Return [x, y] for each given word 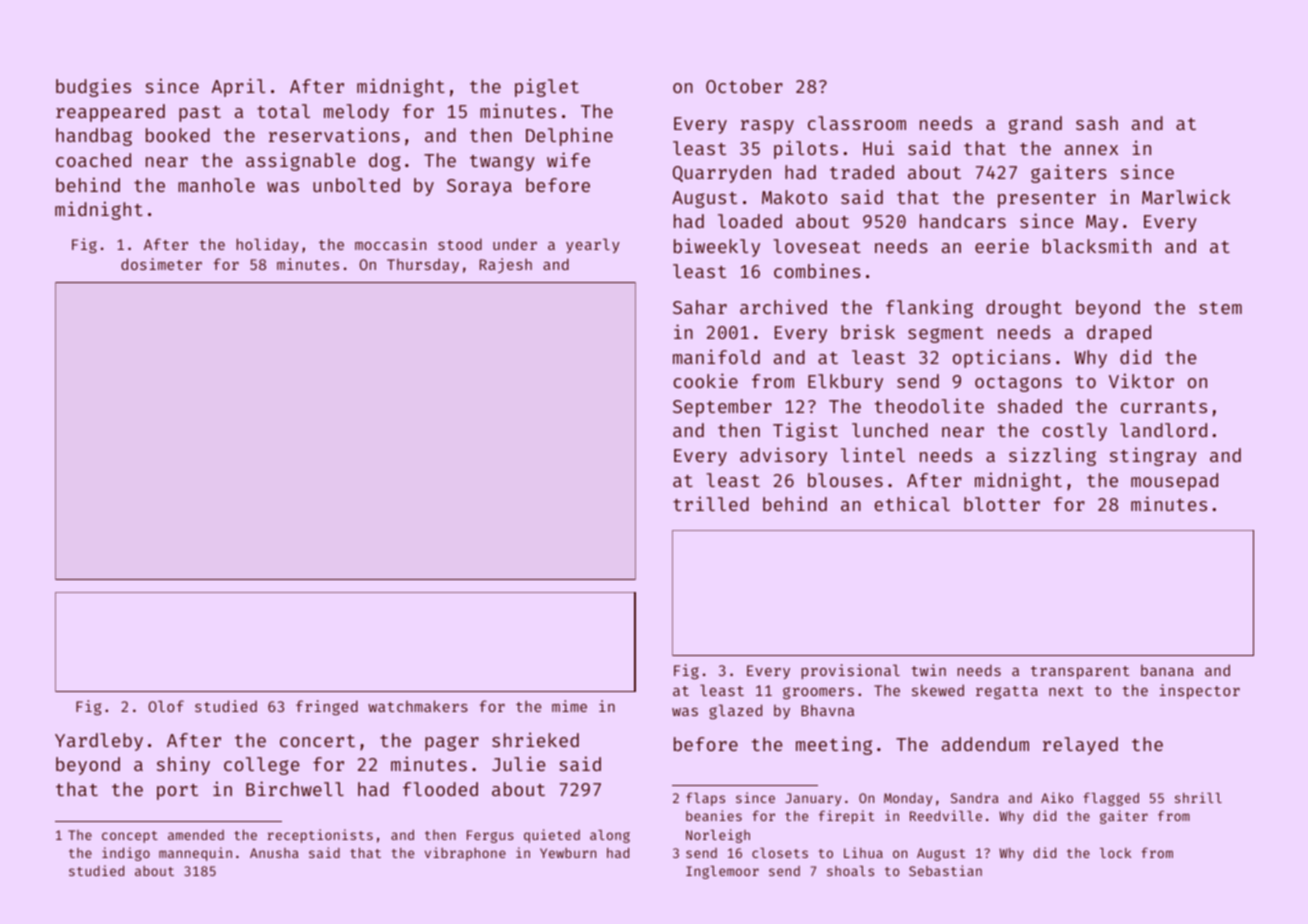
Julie [518, 763]
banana [1167, 670]
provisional [851, 671]
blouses [845, 480]
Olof [166, 706]
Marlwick [1186, 196]
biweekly [717, 247]
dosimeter [161, 264]
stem [1220, 308]
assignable [300, 161]
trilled [711, 503]
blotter [1002, 504]
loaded [750, 221]
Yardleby [99, 742]
